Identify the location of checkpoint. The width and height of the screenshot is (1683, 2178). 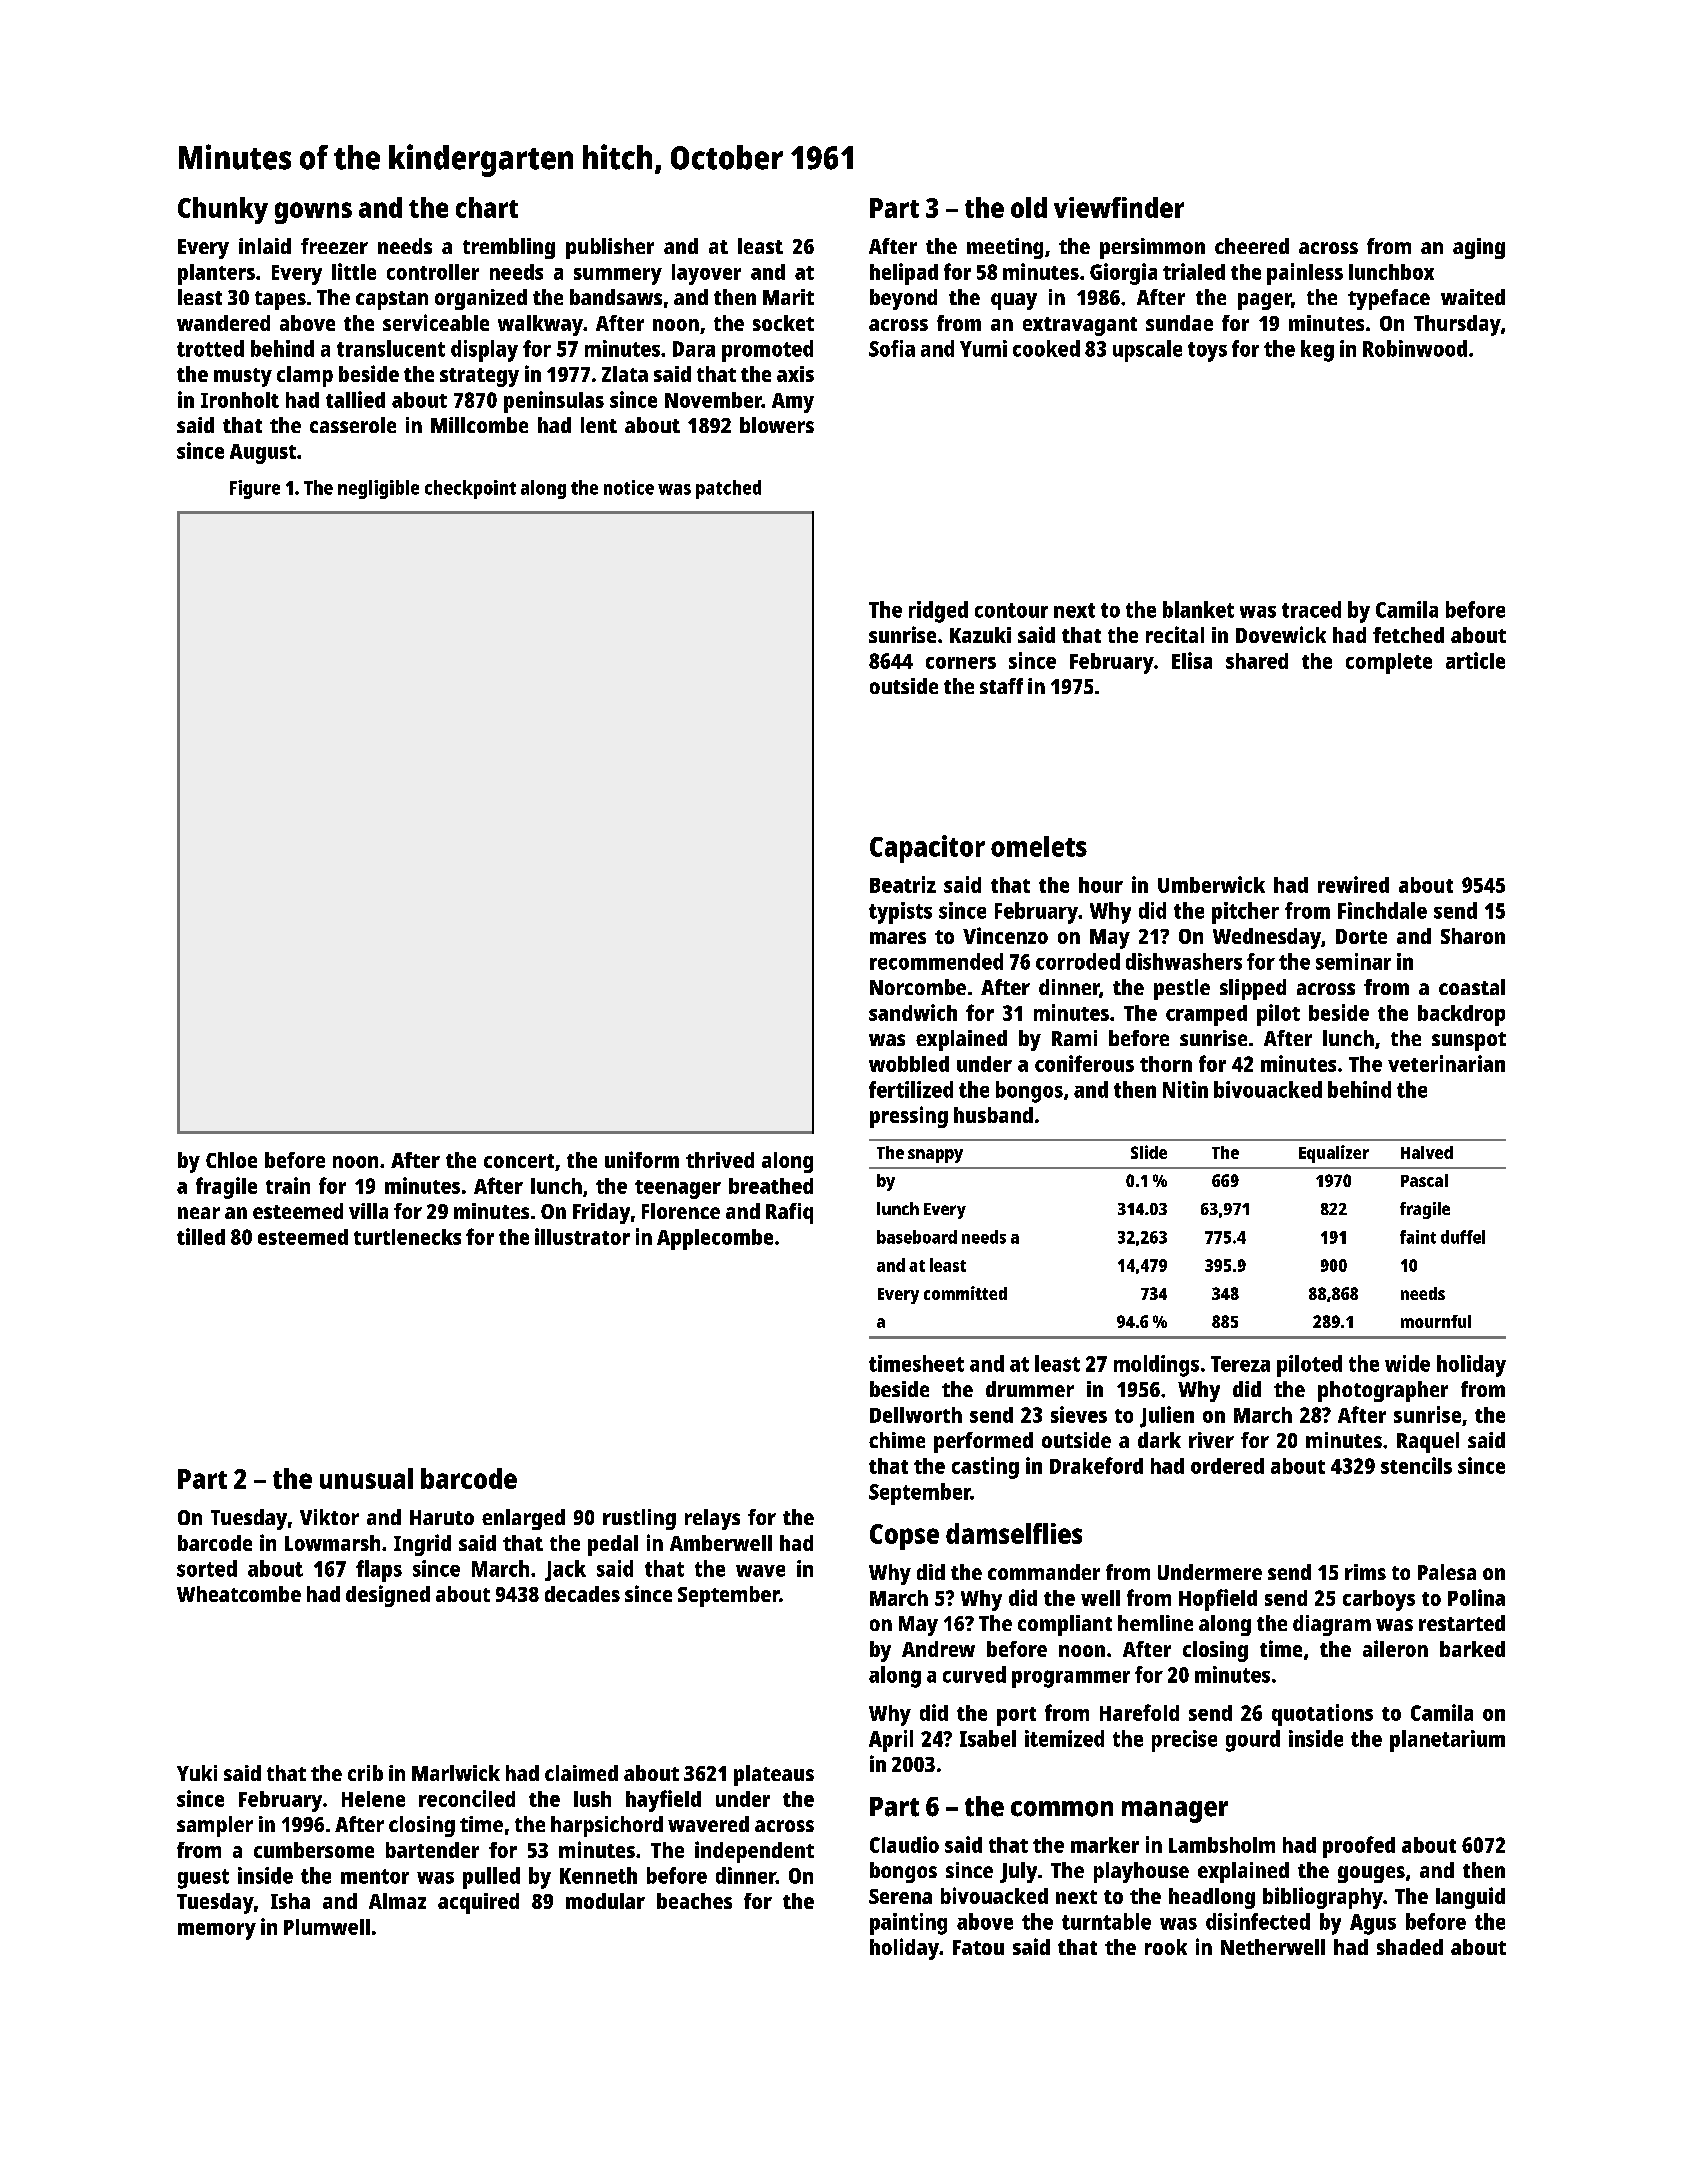
(470, 489).
